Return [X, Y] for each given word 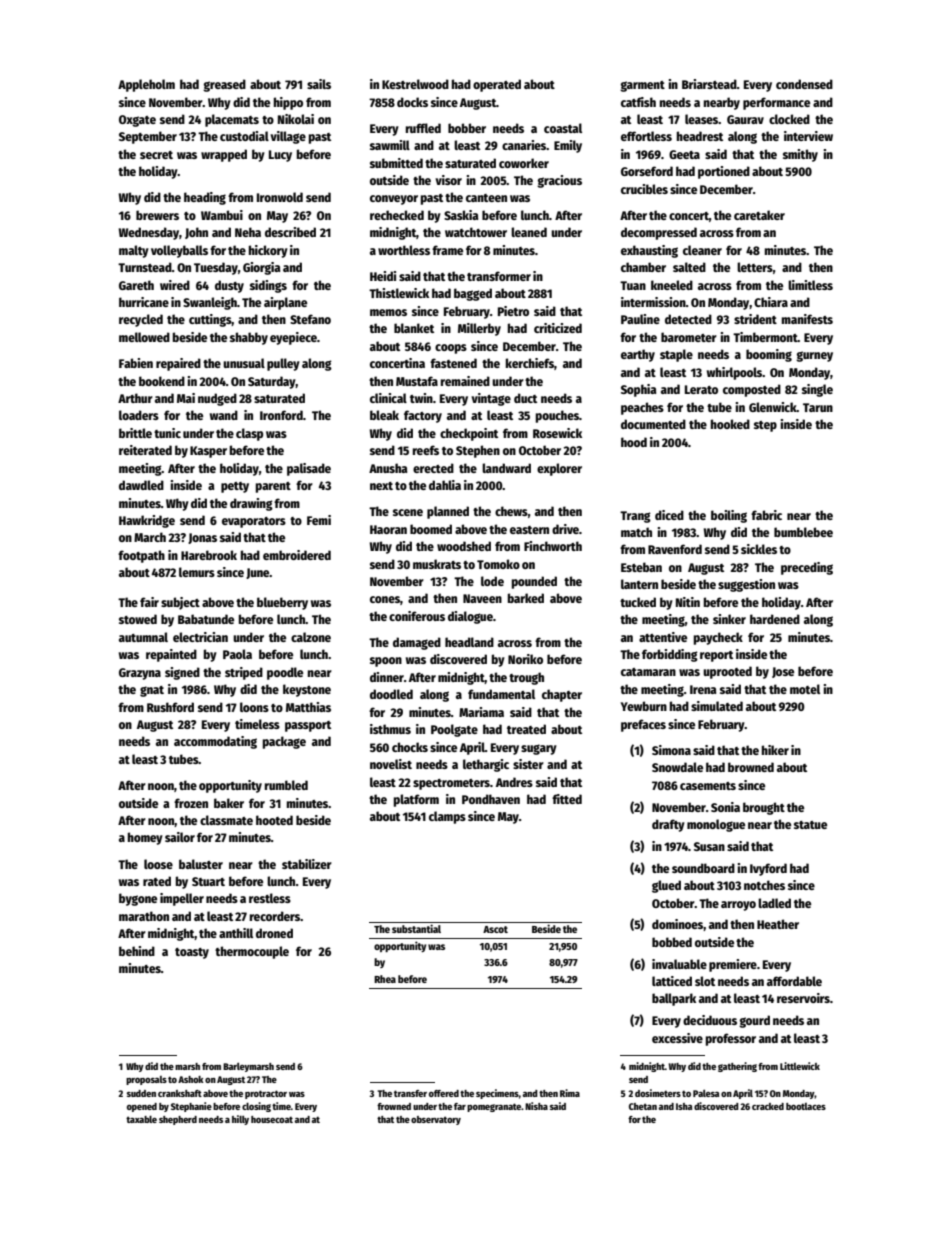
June [258, 573]
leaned [529, 232]
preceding [807, 568]
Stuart [208, 881]
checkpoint [469, 434]
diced [669, 515]
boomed [431, 529]
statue [810, 825]
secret [156, 155]
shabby [249, 338]
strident [755, 319]
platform [416, 800]
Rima [570, 1093]
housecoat [272, 1119]
